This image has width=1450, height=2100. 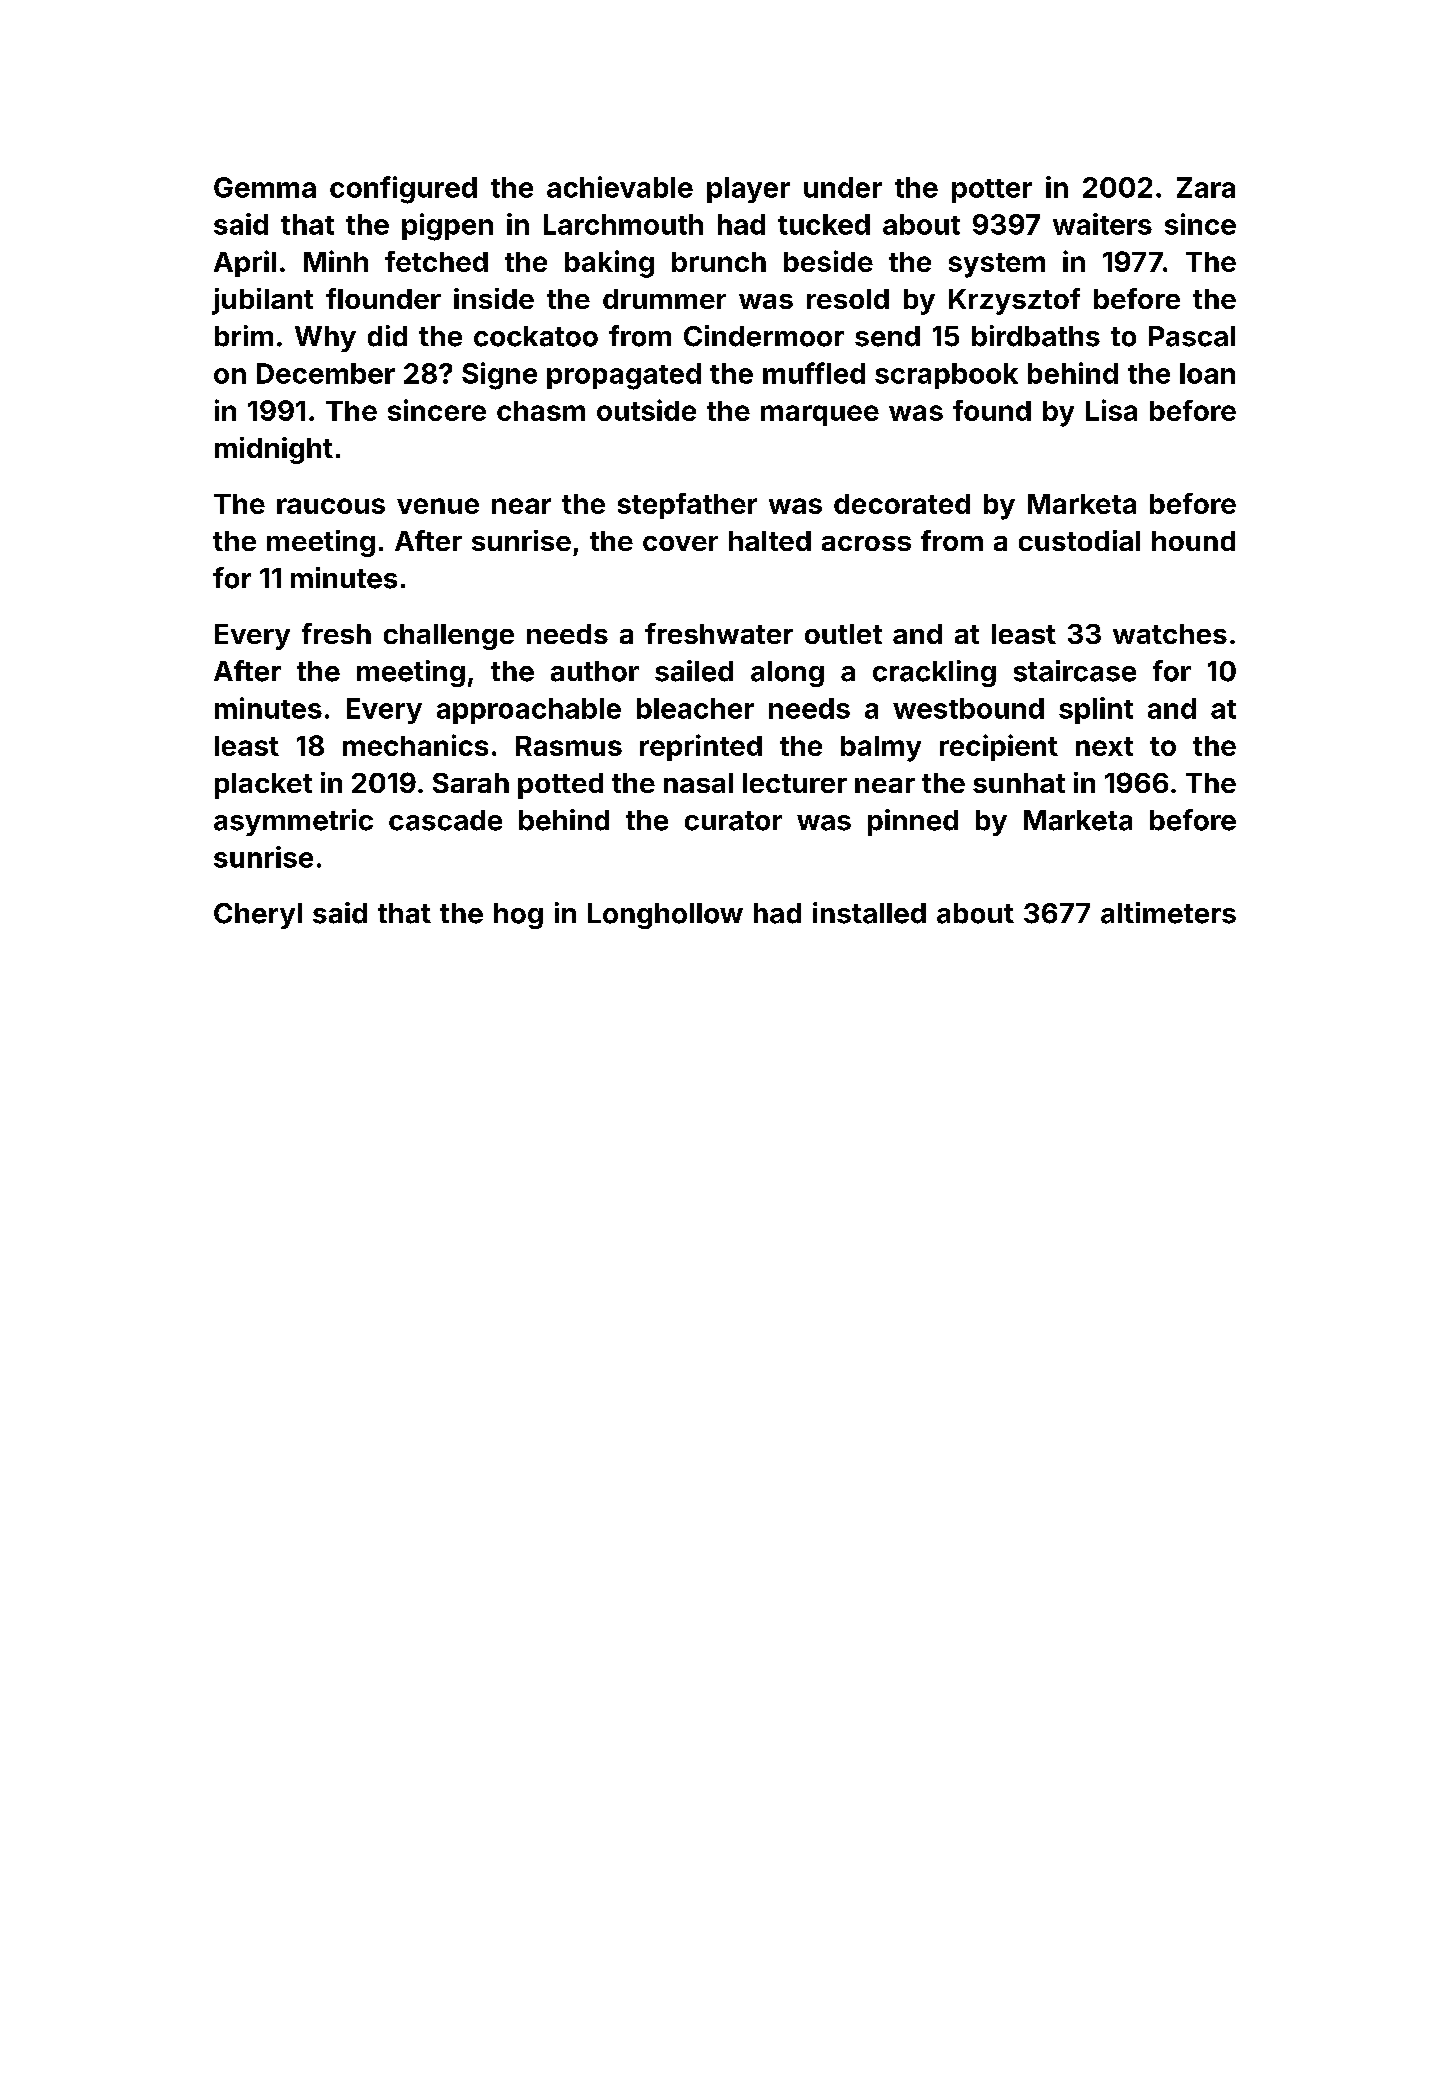 What do you see at coordinates (258, 916) in the image?
I see `Cheryl` at bounding box center [258, 916].
